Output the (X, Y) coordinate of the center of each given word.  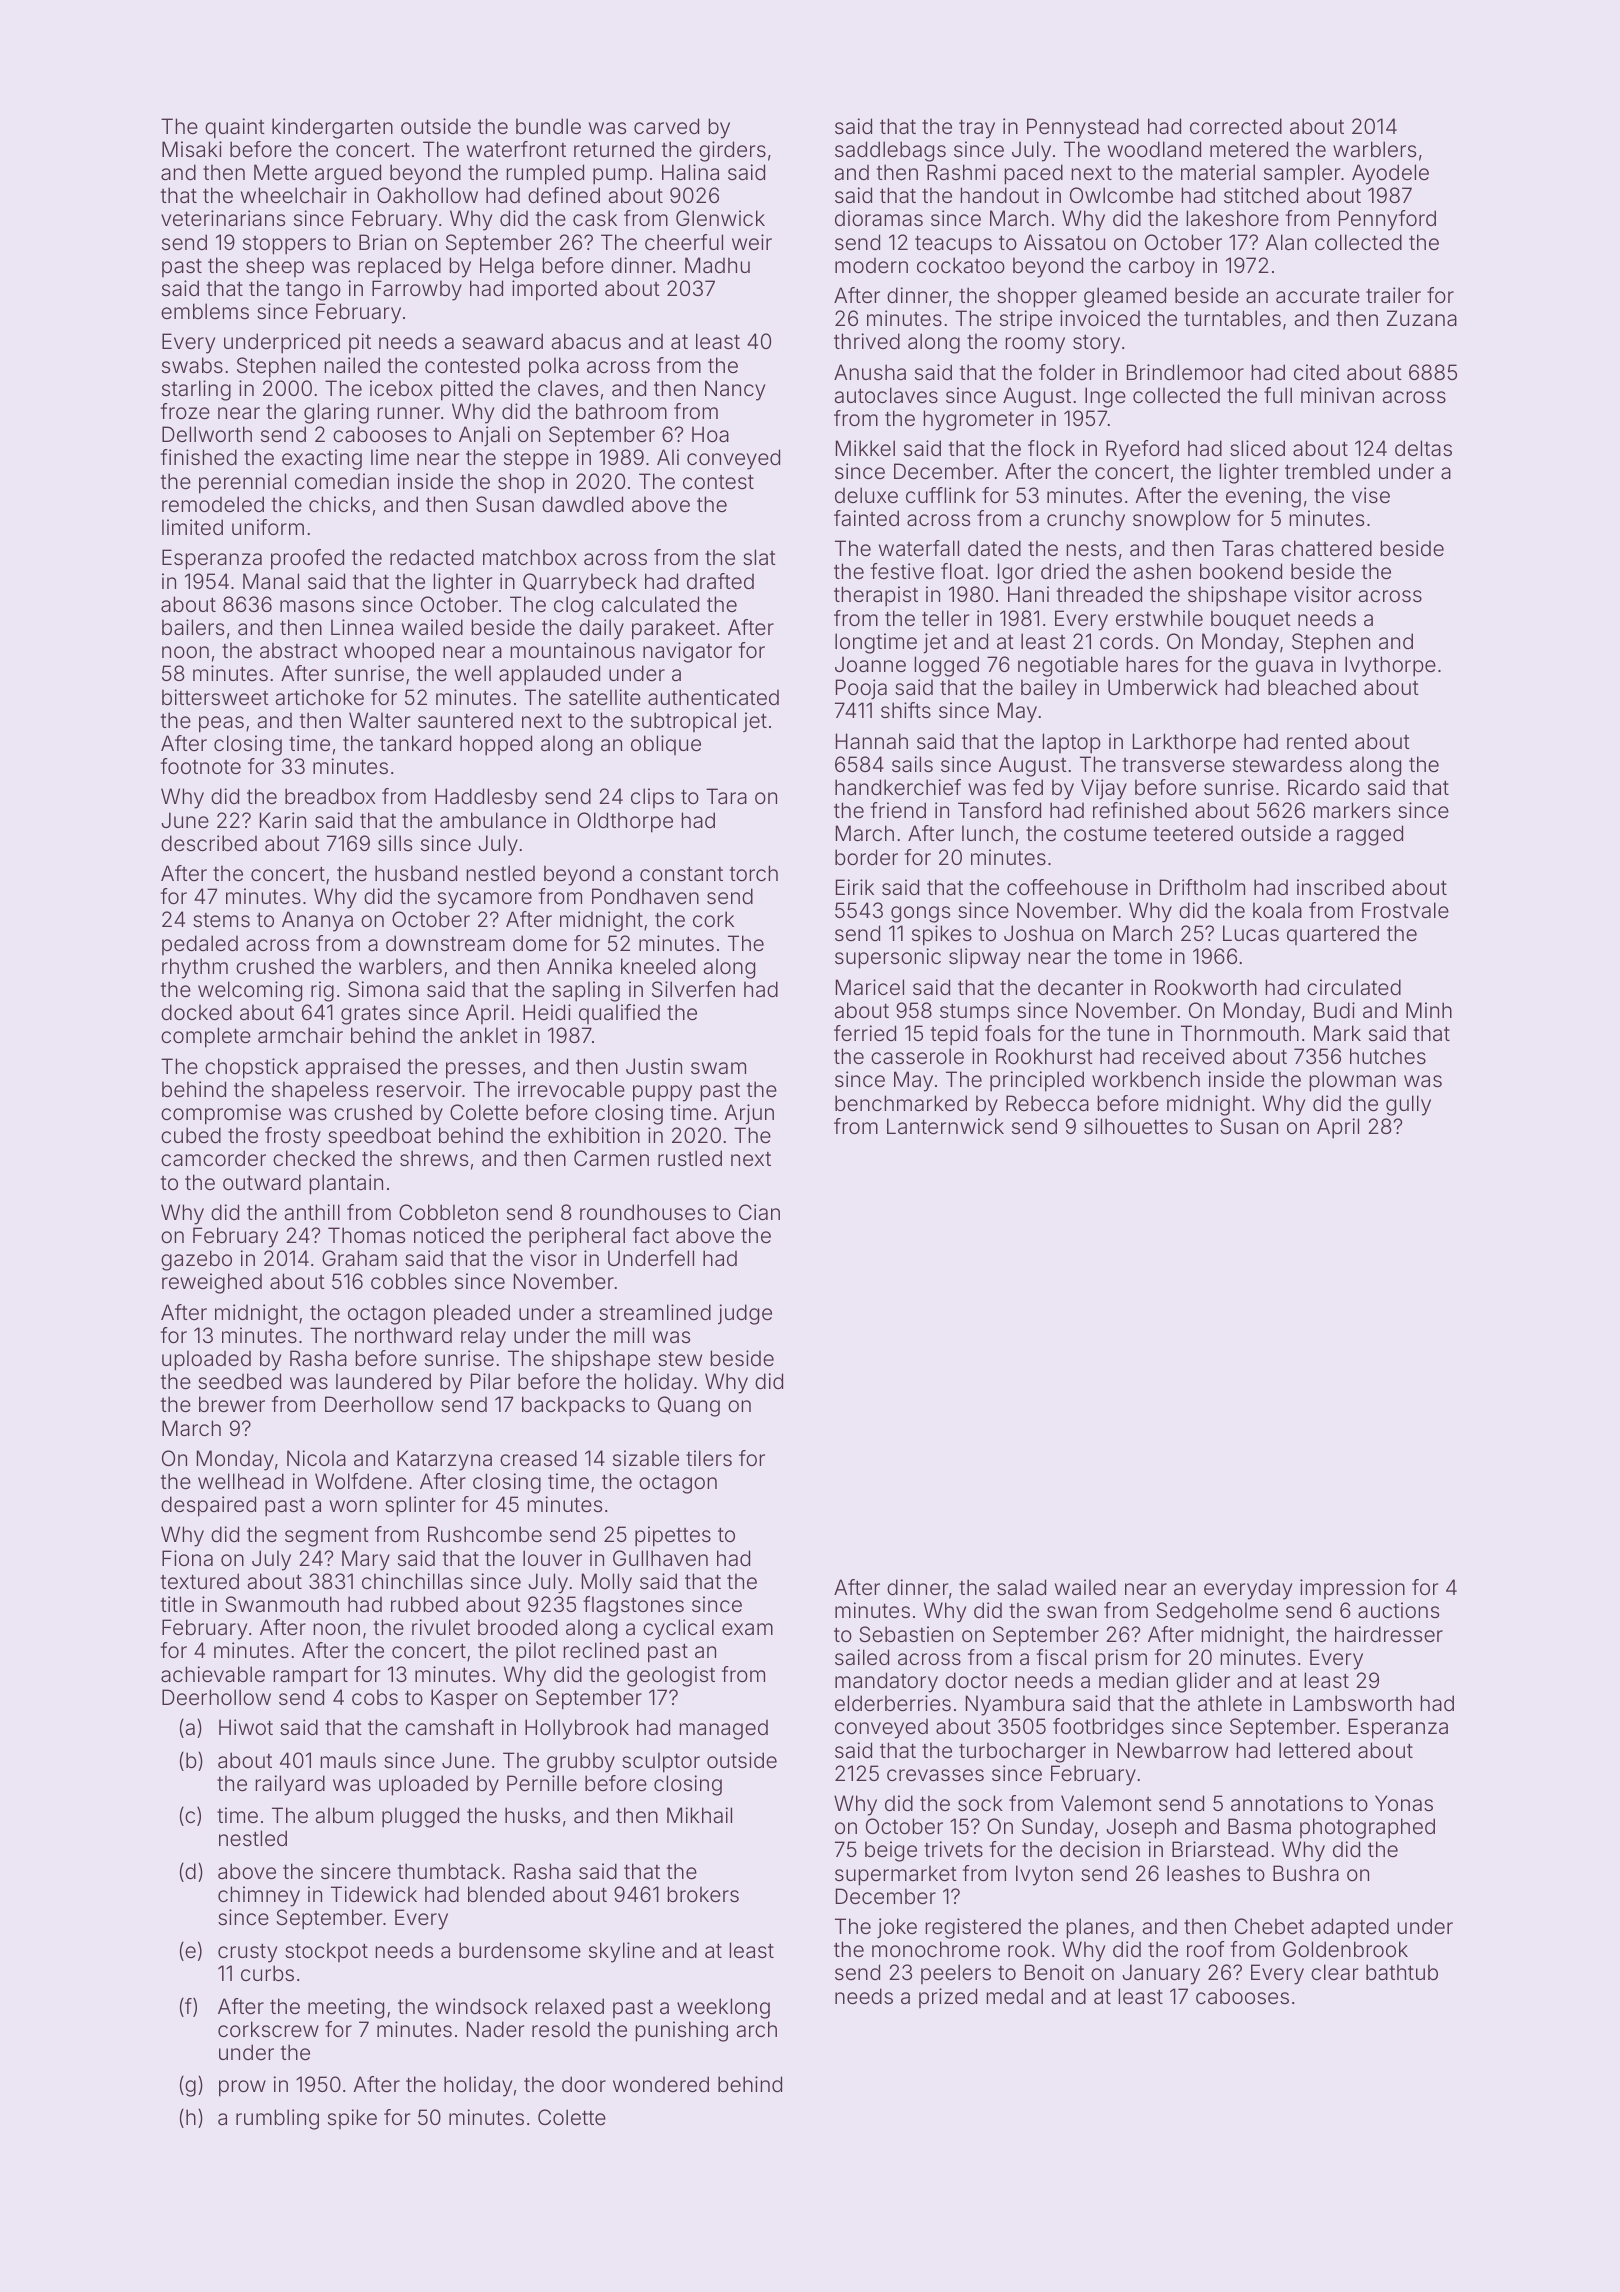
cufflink (941, 495)
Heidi (547, 1012)
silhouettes (1136, 1126)
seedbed (239, 1381)
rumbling (277, 2119)
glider (1203, 1682)
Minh (1429, 1010)
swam (718, 1068)
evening (1263, 497)
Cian (759, 1212)
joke (897, 1928)
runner (408, 413)
